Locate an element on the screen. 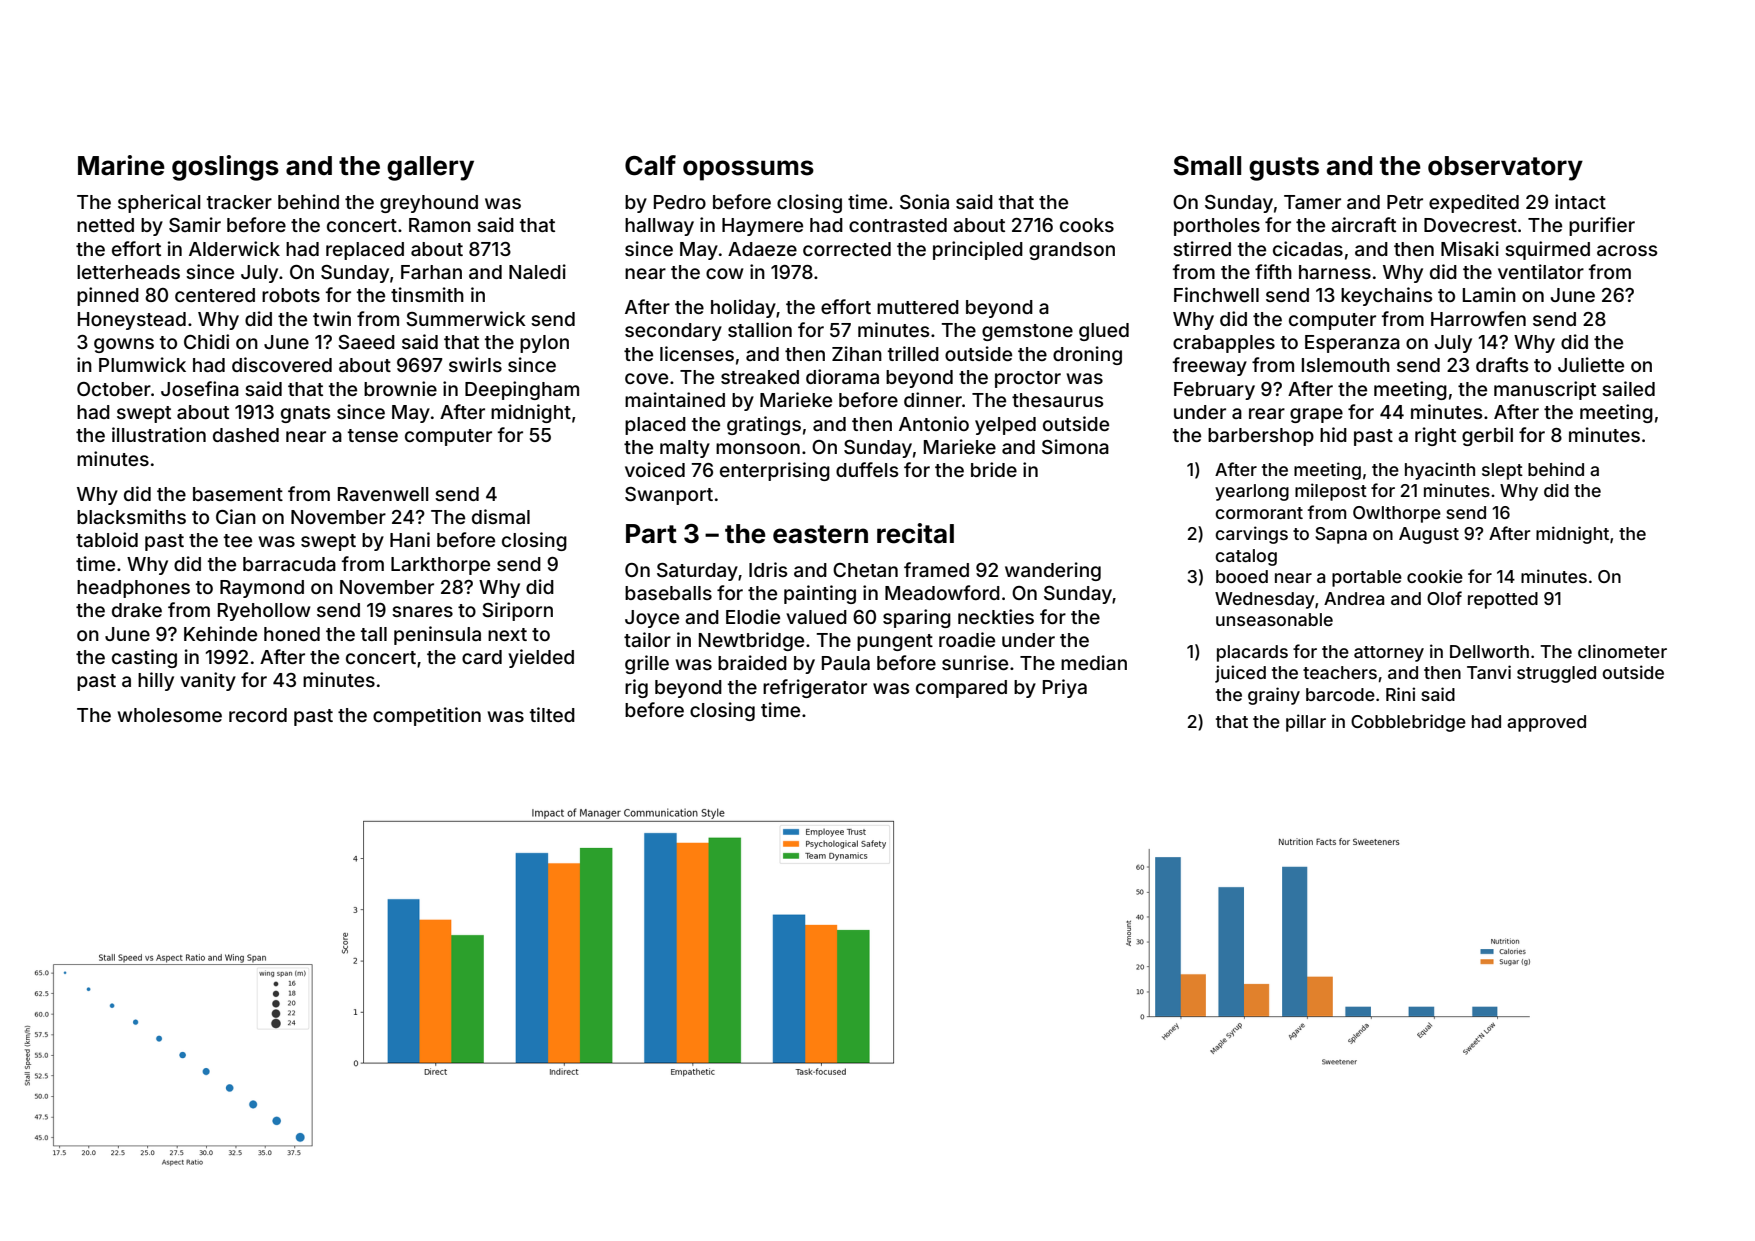  blacksmiths is located at coordinates (131, 516).
